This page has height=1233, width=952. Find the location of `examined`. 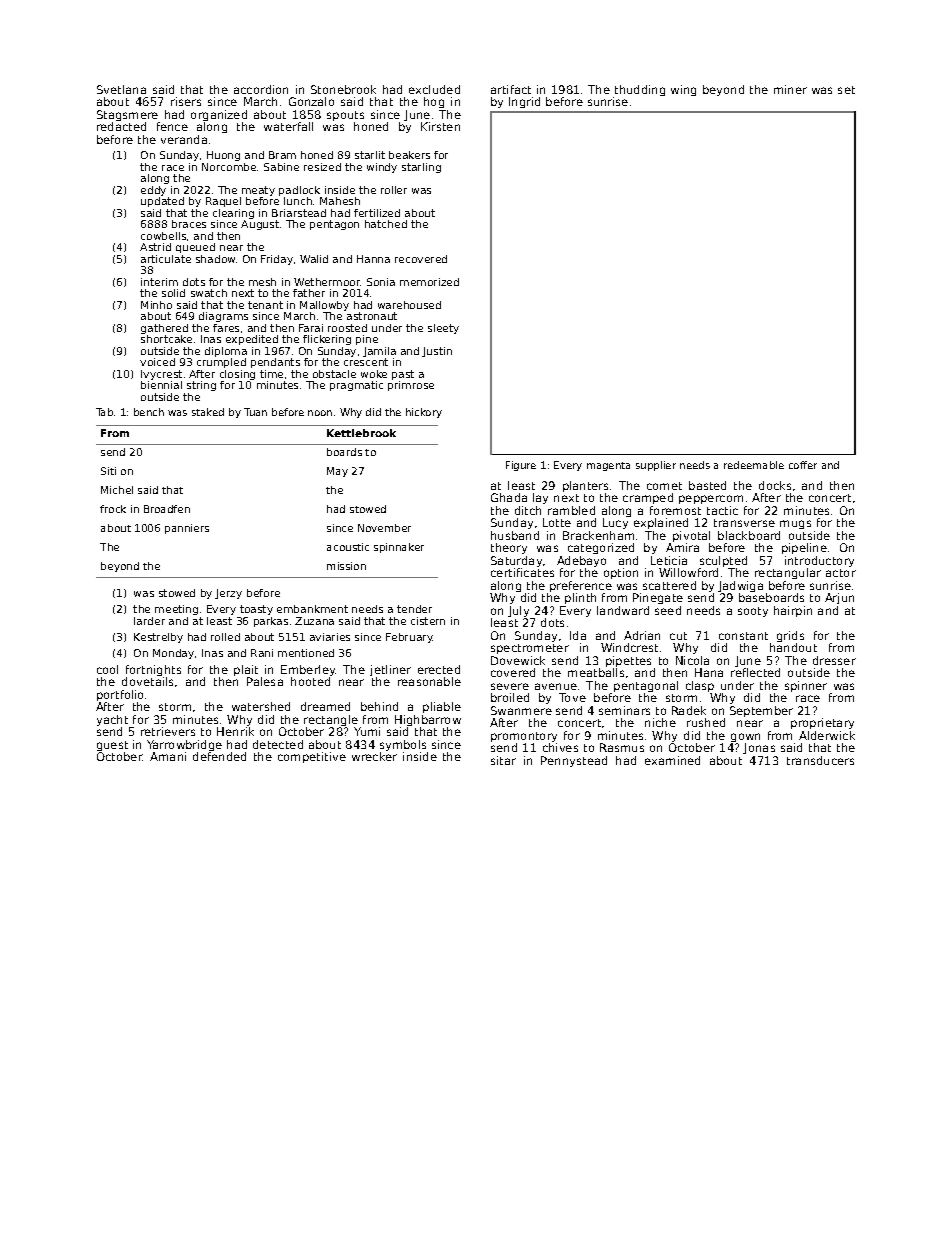

examined is located at coordinates (672, 760).
